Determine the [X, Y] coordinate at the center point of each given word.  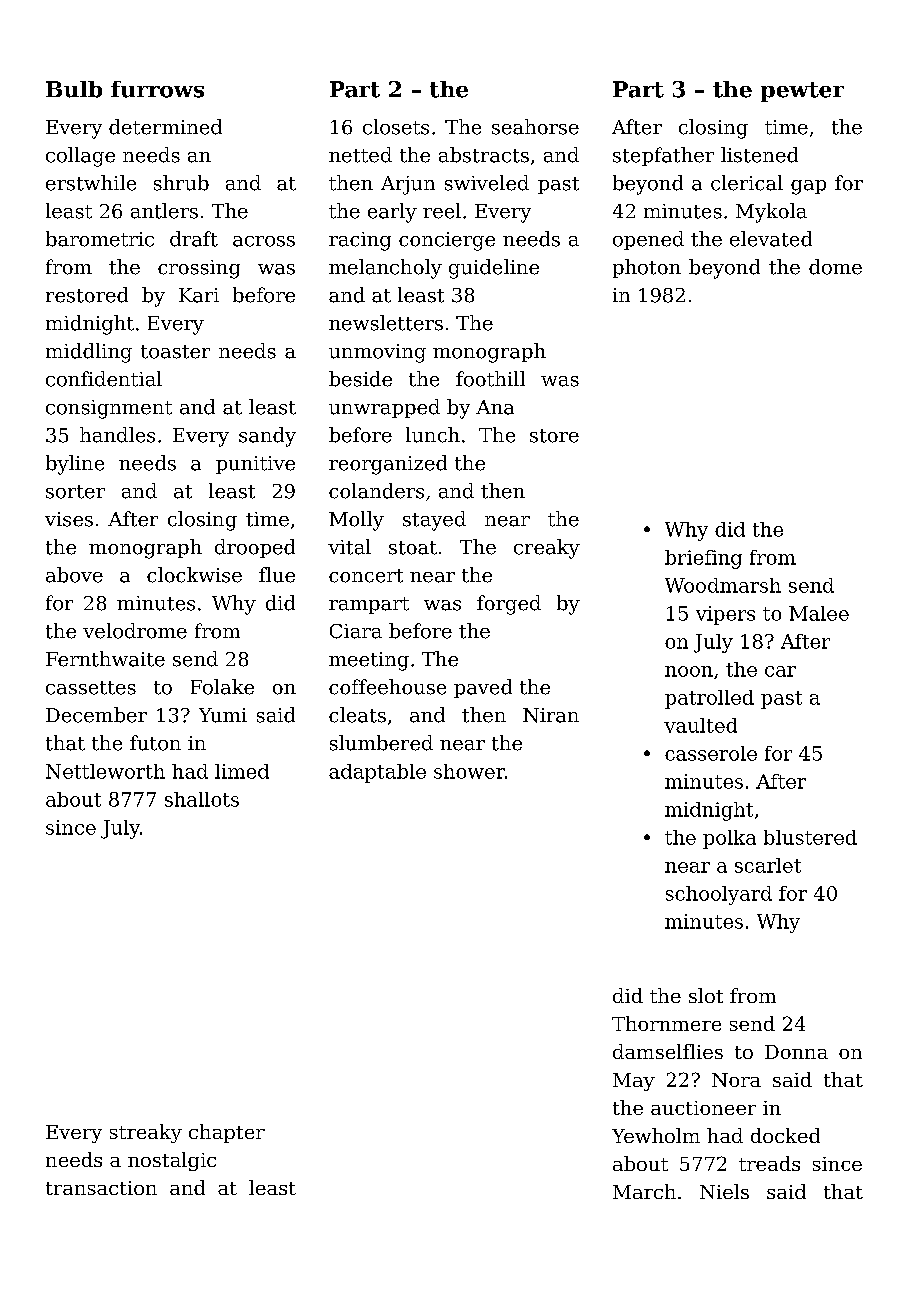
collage [80, 157]
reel [442, 211]
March [644, 1191]
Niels [724, 1191]
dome [835, 267]
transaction [101, 1188]
